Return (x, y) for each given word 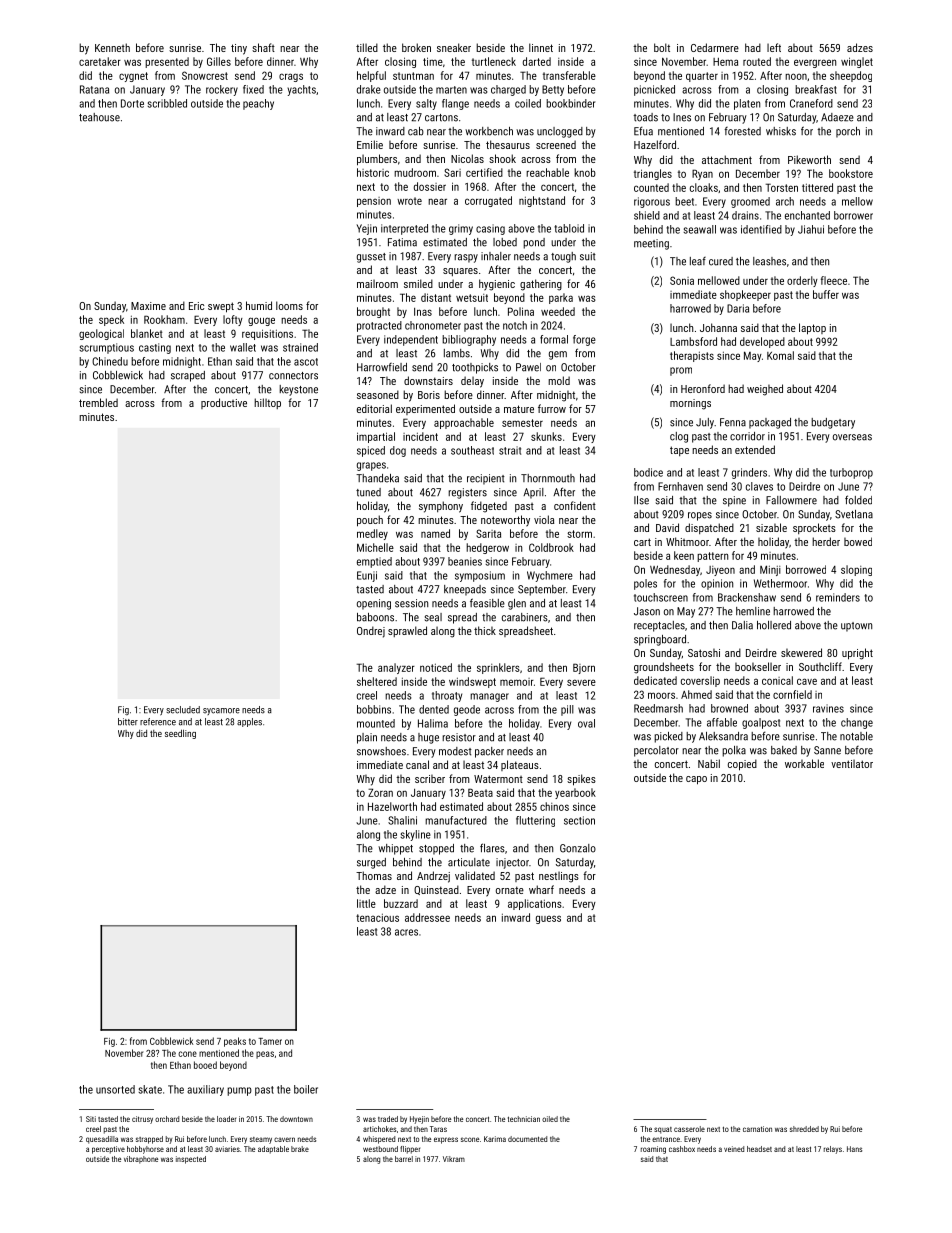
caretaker (100, 61)
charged (508, 90)
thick (485, 630)
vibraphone (141, 1160)
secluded (183, 710)
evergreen (815, 63)
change (857, 723)
